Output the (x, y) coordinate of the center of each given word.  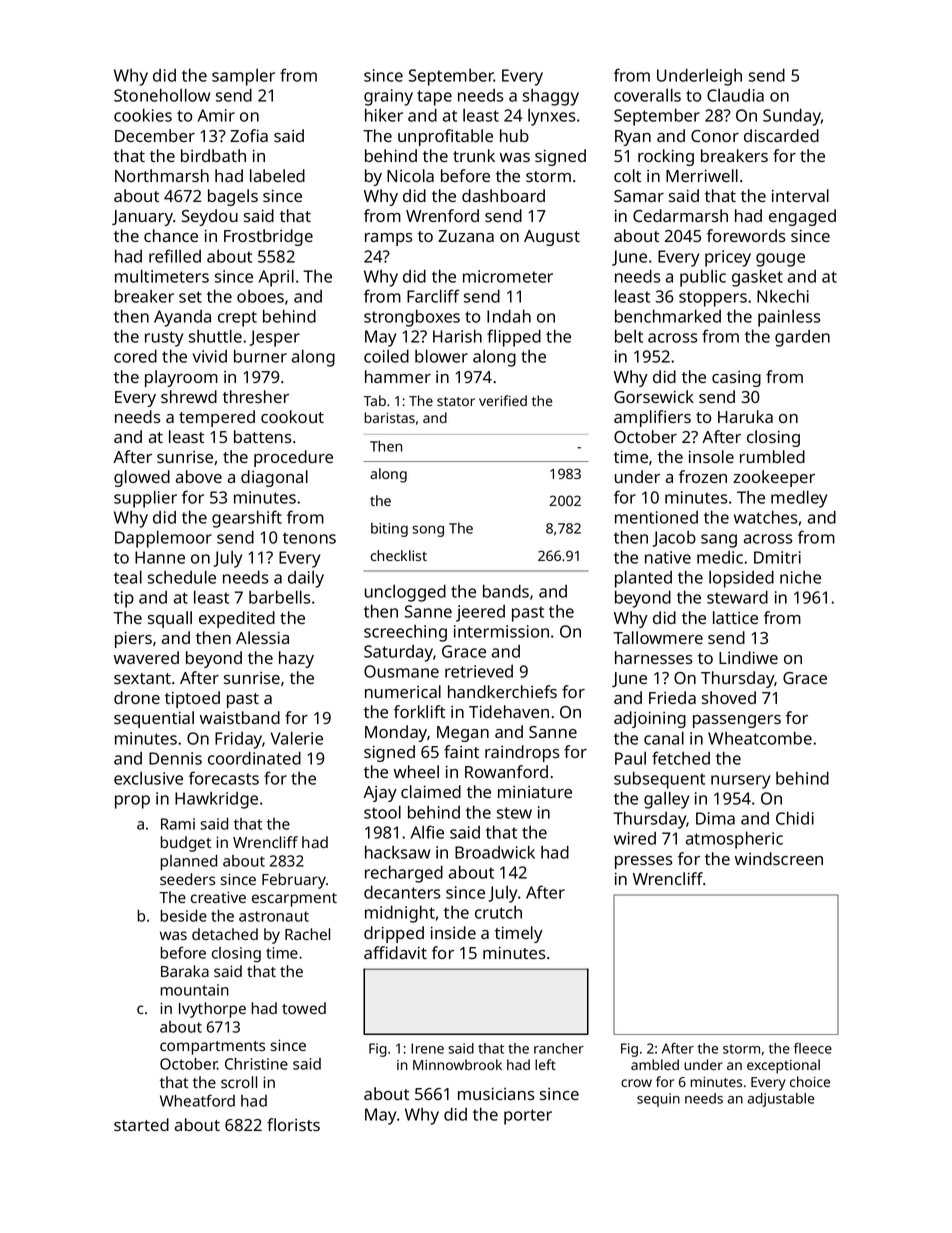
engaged (802, 217)
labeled (277, 175)
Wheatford (197, 1100)
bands (506, 591)
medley (799, 499)
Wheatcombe (760, 738)
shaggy (551, 97)
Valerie (297, 738)
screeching (405, 633)
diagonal (274, 478)
